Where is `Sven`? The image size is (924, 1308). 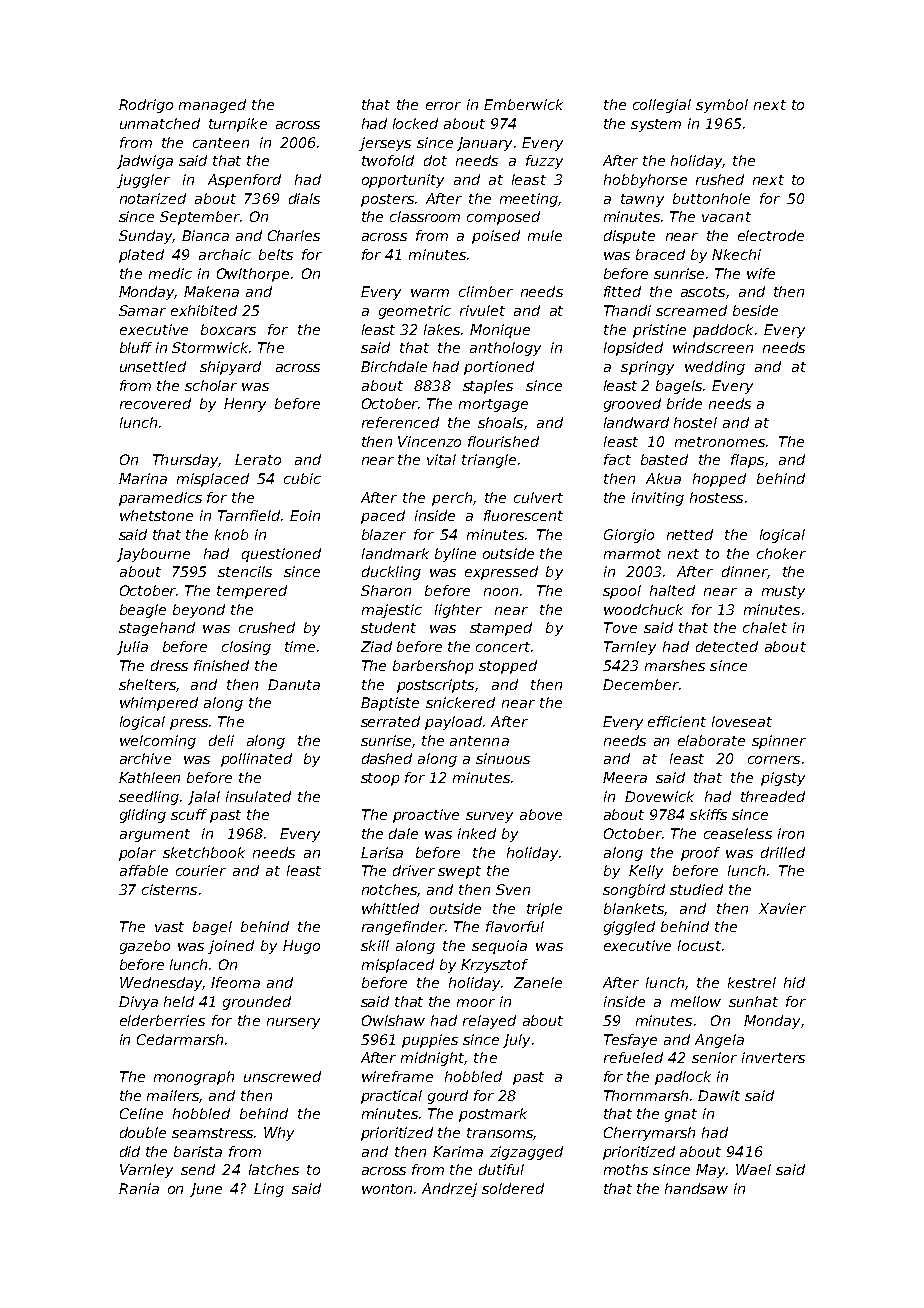 Sven is located at coordinates (513, 889).
